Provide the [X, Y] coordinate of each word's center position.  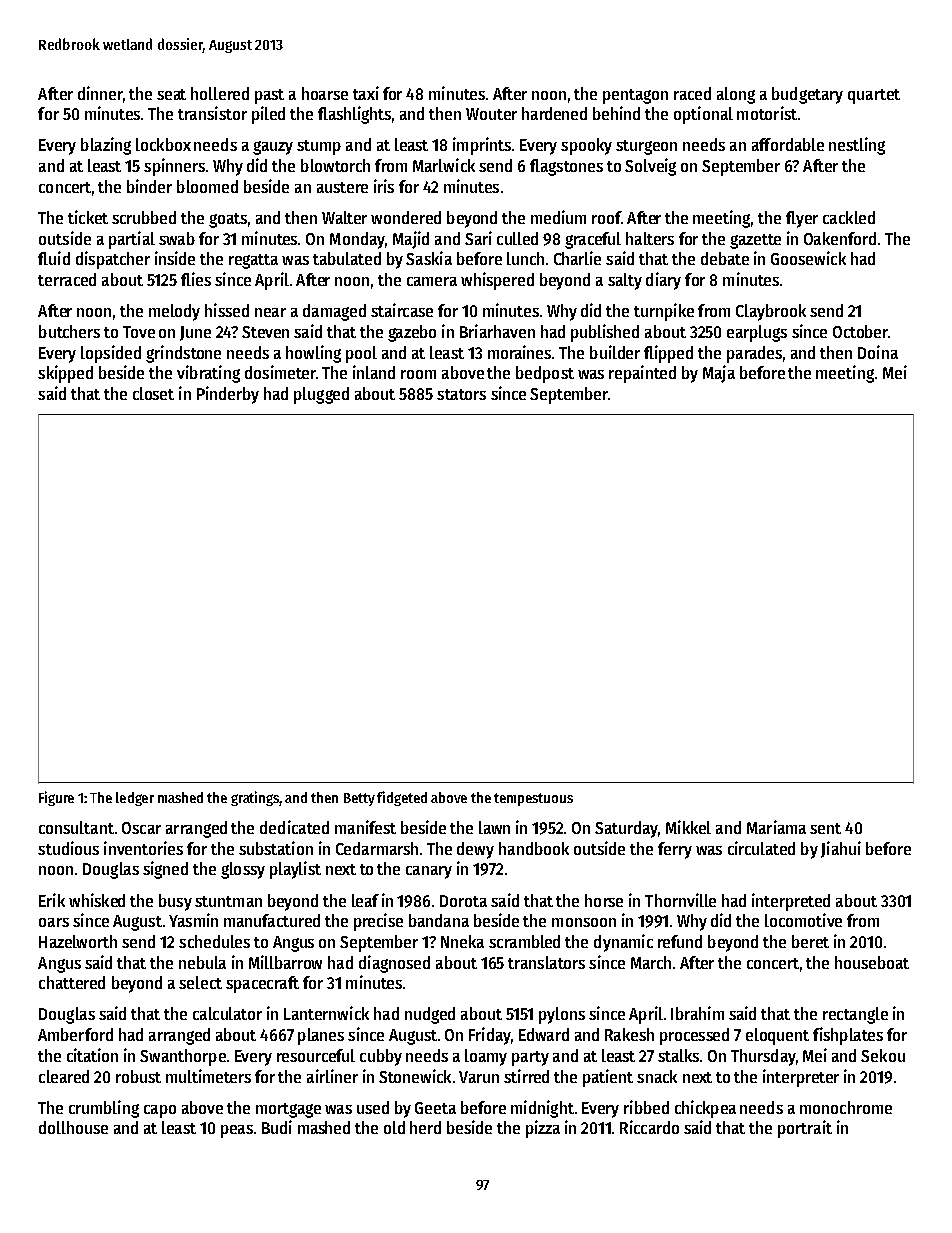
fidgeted [402, 798]
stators [461, 394]
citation [92, 1055]
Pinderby [228, 395]
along [736, 95]
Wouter [491, 114]
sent [825, 828]
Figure [56, 798]
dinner [100, 93]
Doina [878, 352]
